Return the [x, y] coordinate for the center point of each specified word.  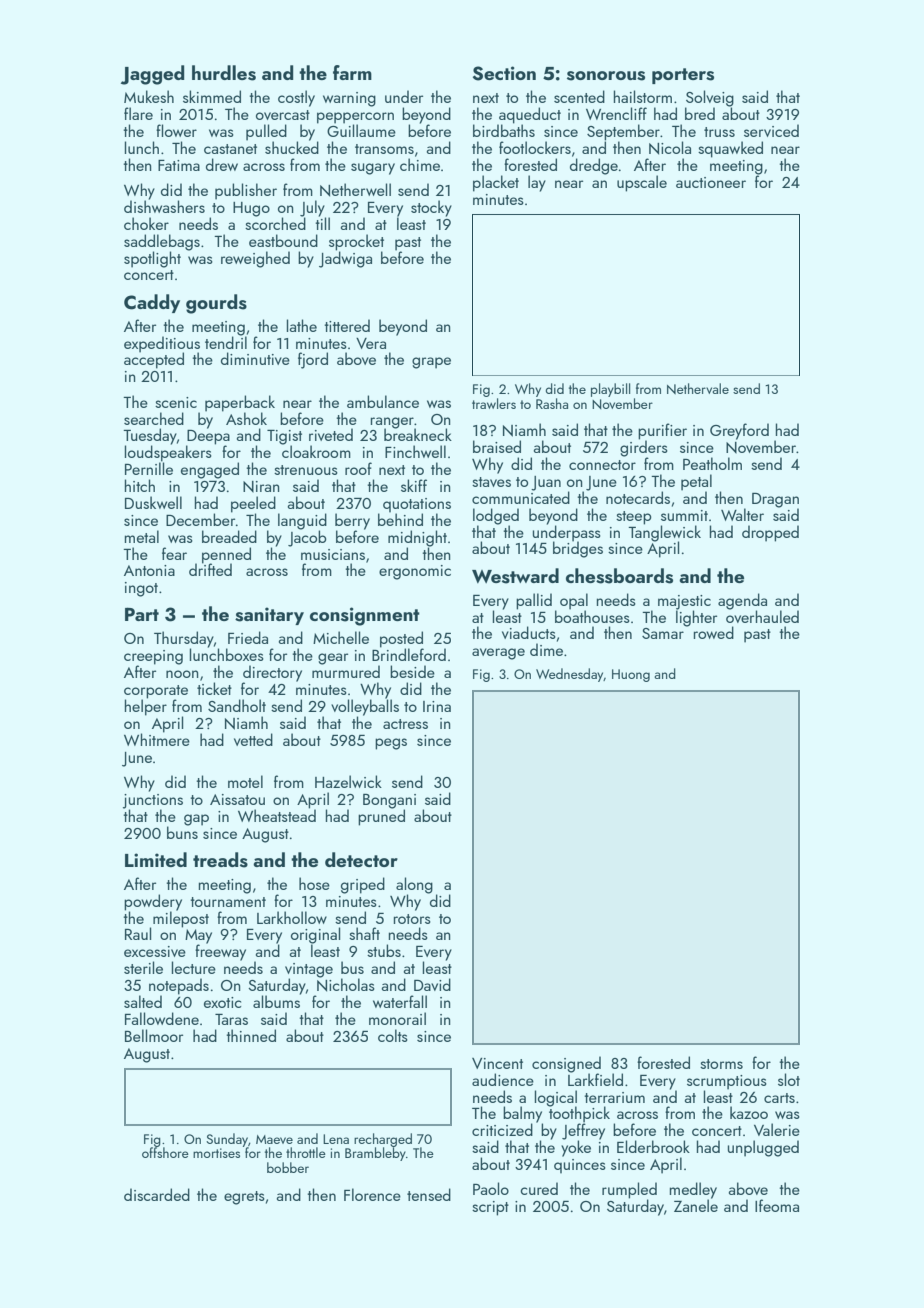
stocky [431, 208]
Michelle [341, 637]
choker [146, 223]
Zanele [696, 1205]
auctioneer [711, 182]
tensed [429, 1194]
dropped [770, 533]
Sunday [227, 1140]
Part [142, 614]
